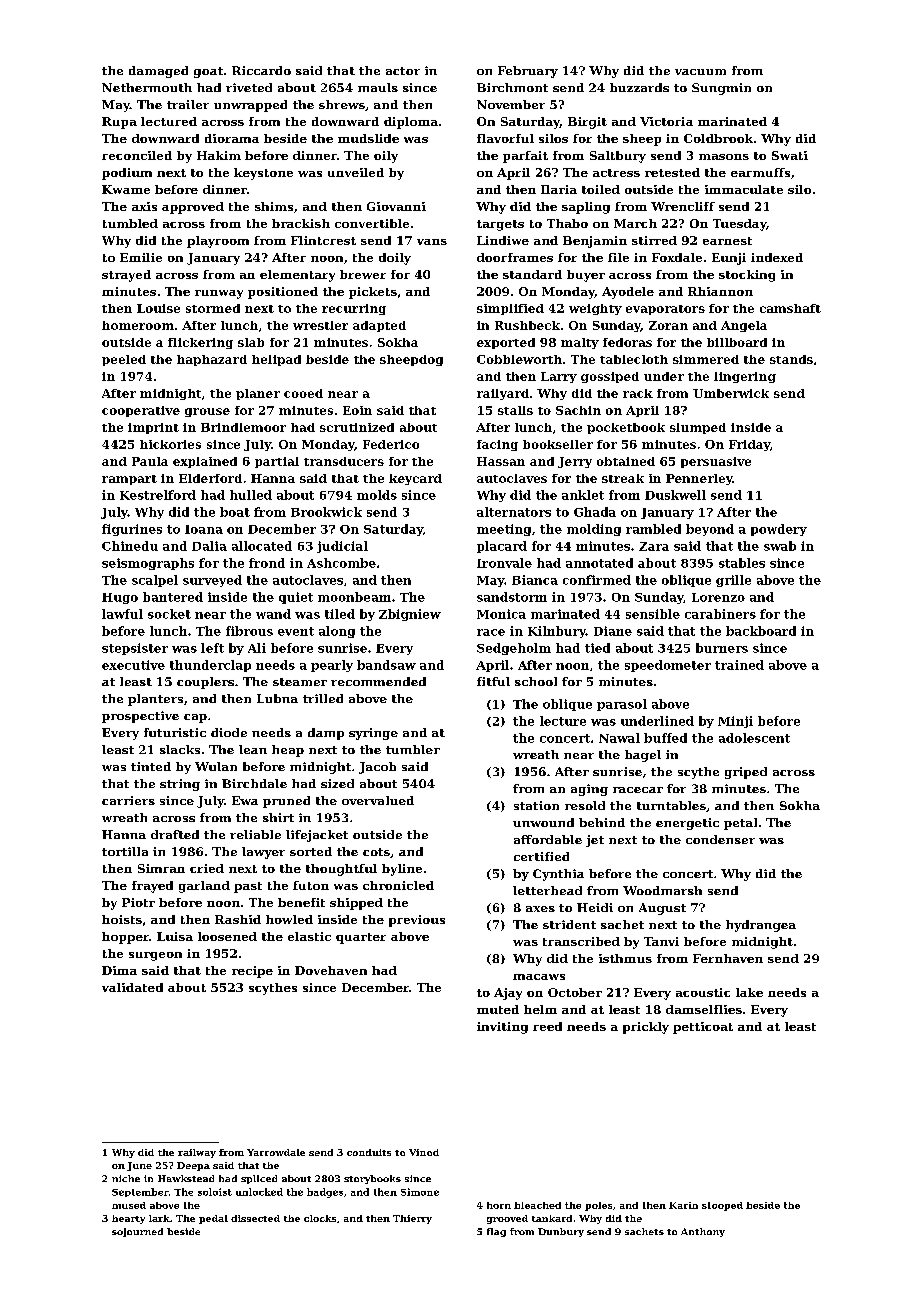 This screenshot has height=1308, width=924. I want to click on camshaft, so click(790, 308).
